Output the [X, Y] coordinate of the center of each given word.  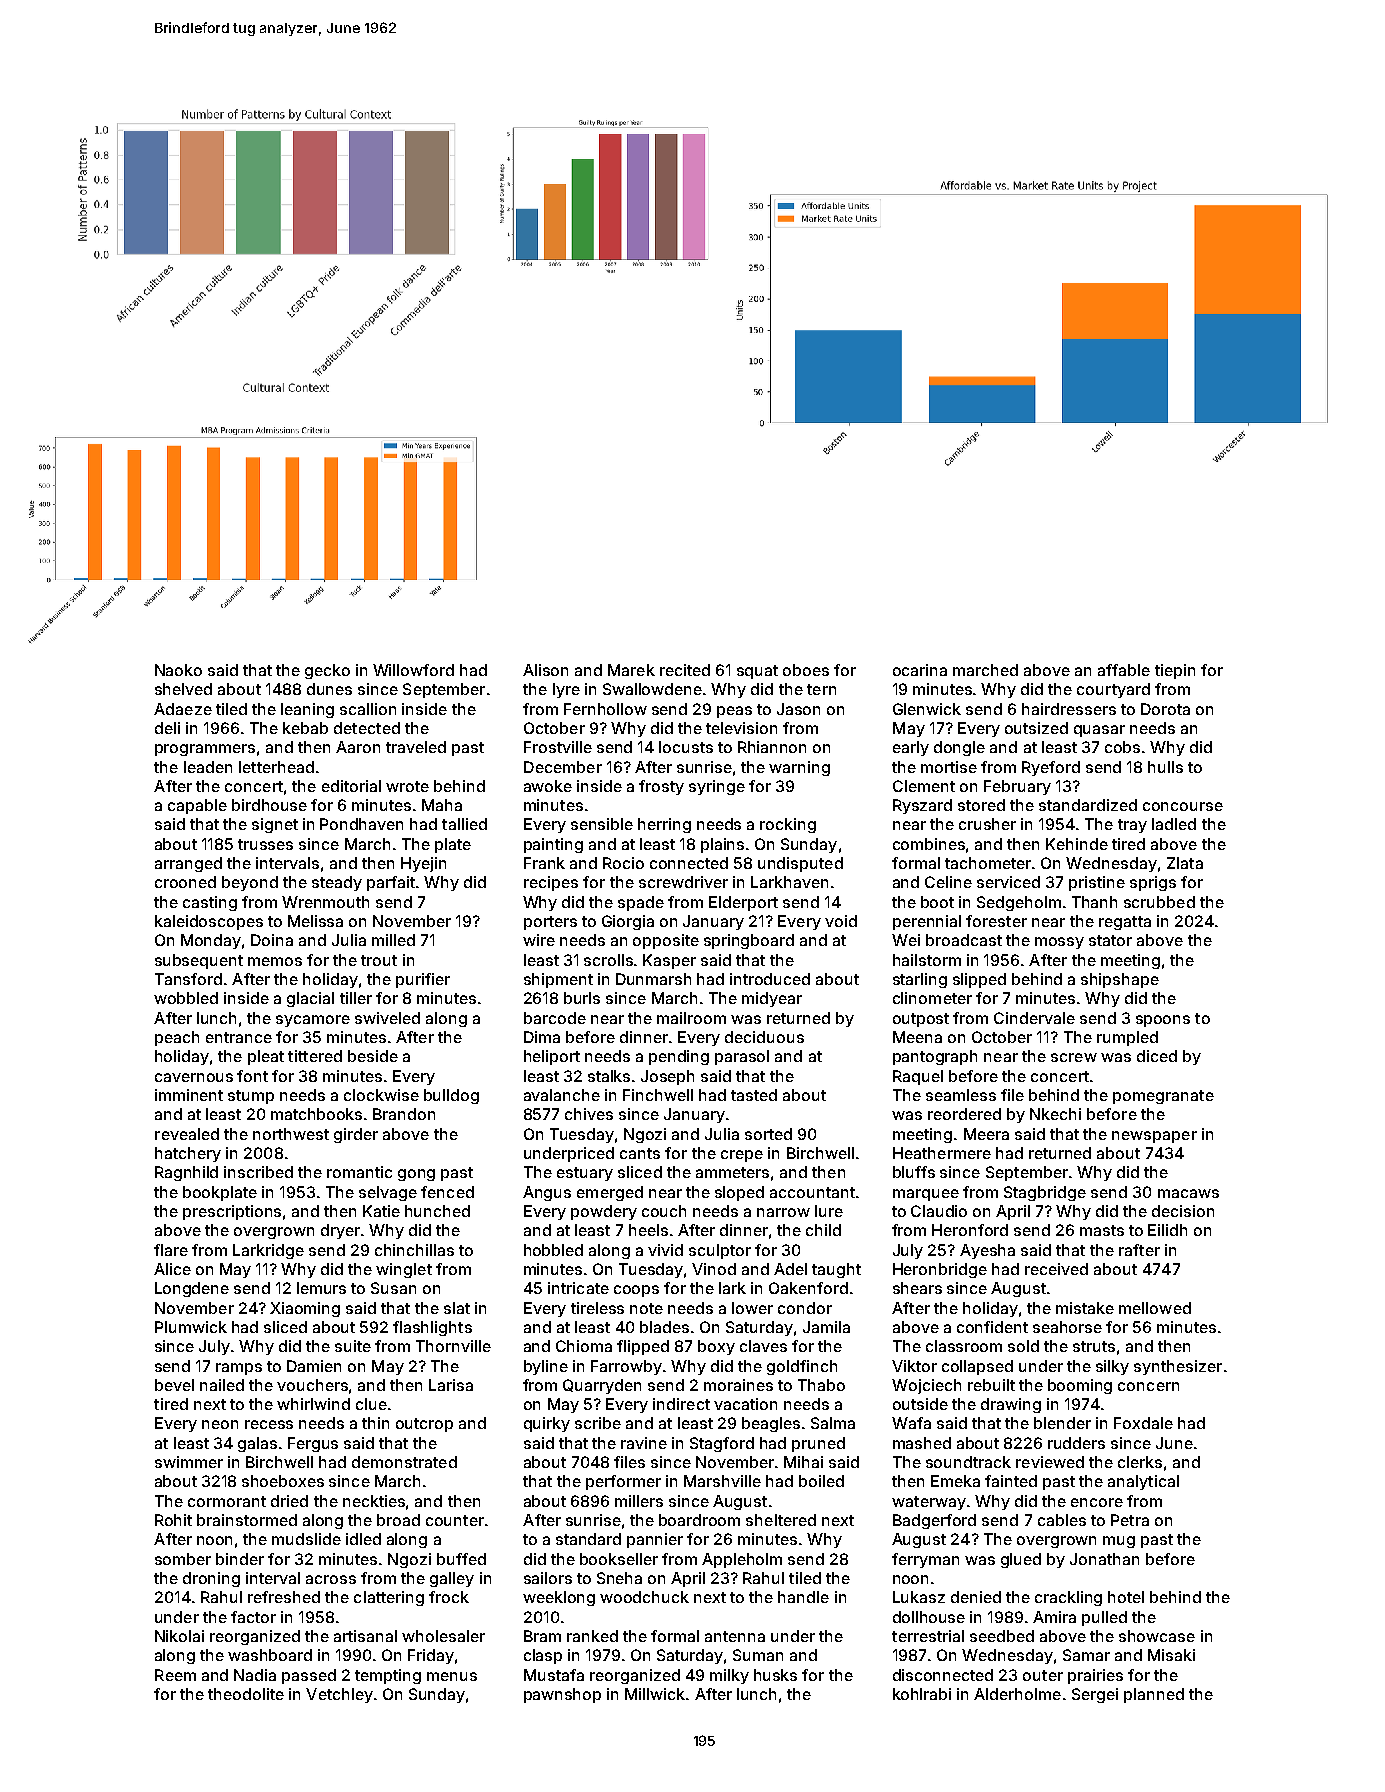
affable [1124, 670]
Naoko [178, 670]
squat [757, 672]
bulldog [451, 1096]
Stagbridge [1045, 1193]
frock [449, 1597]
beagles [771, 1424]
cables [1062, 1520]
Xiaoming [305, 1309]
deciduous [764, 1037]
